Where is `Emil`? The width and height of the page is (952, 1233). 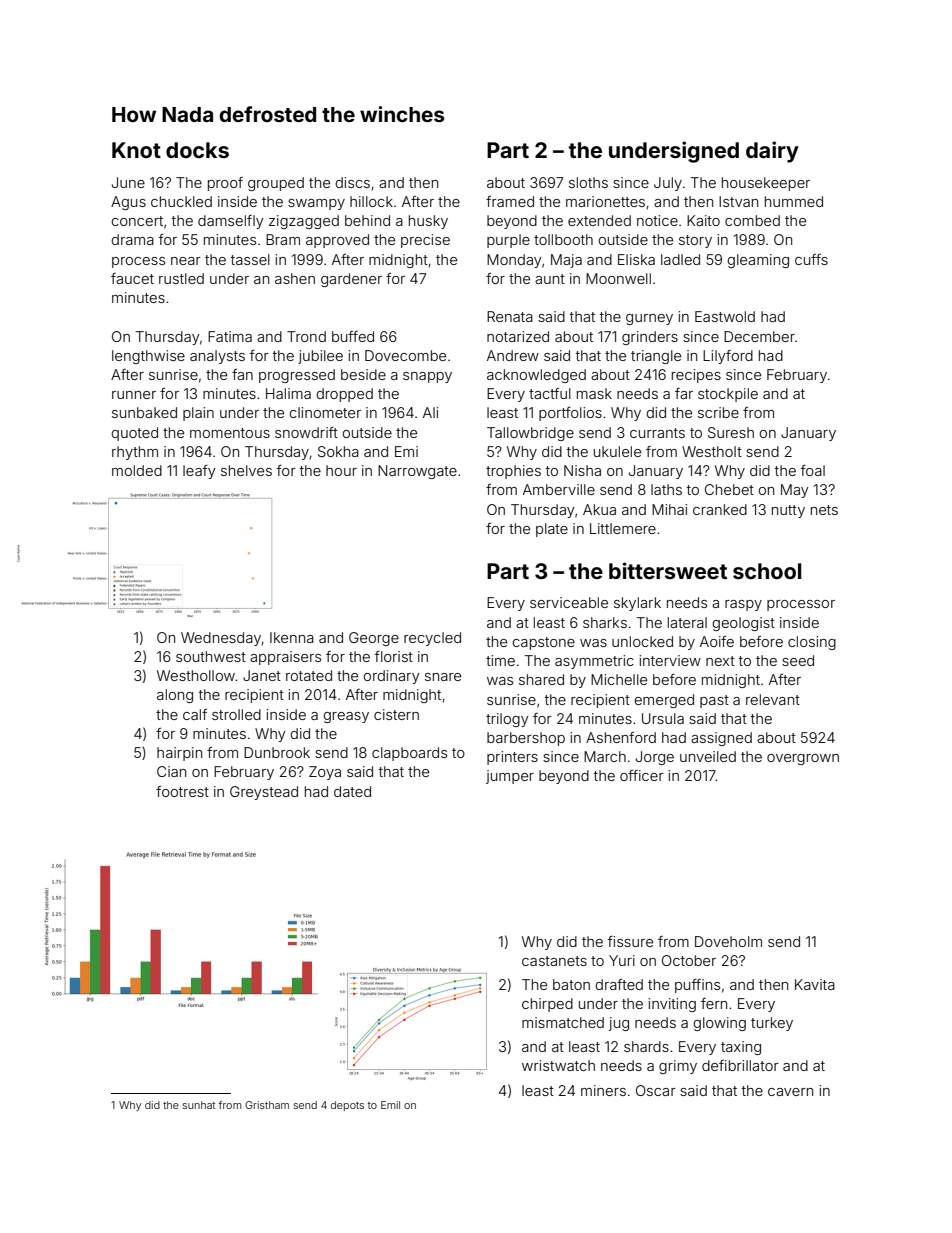
Emil is located at coordinates (390, 1105).
